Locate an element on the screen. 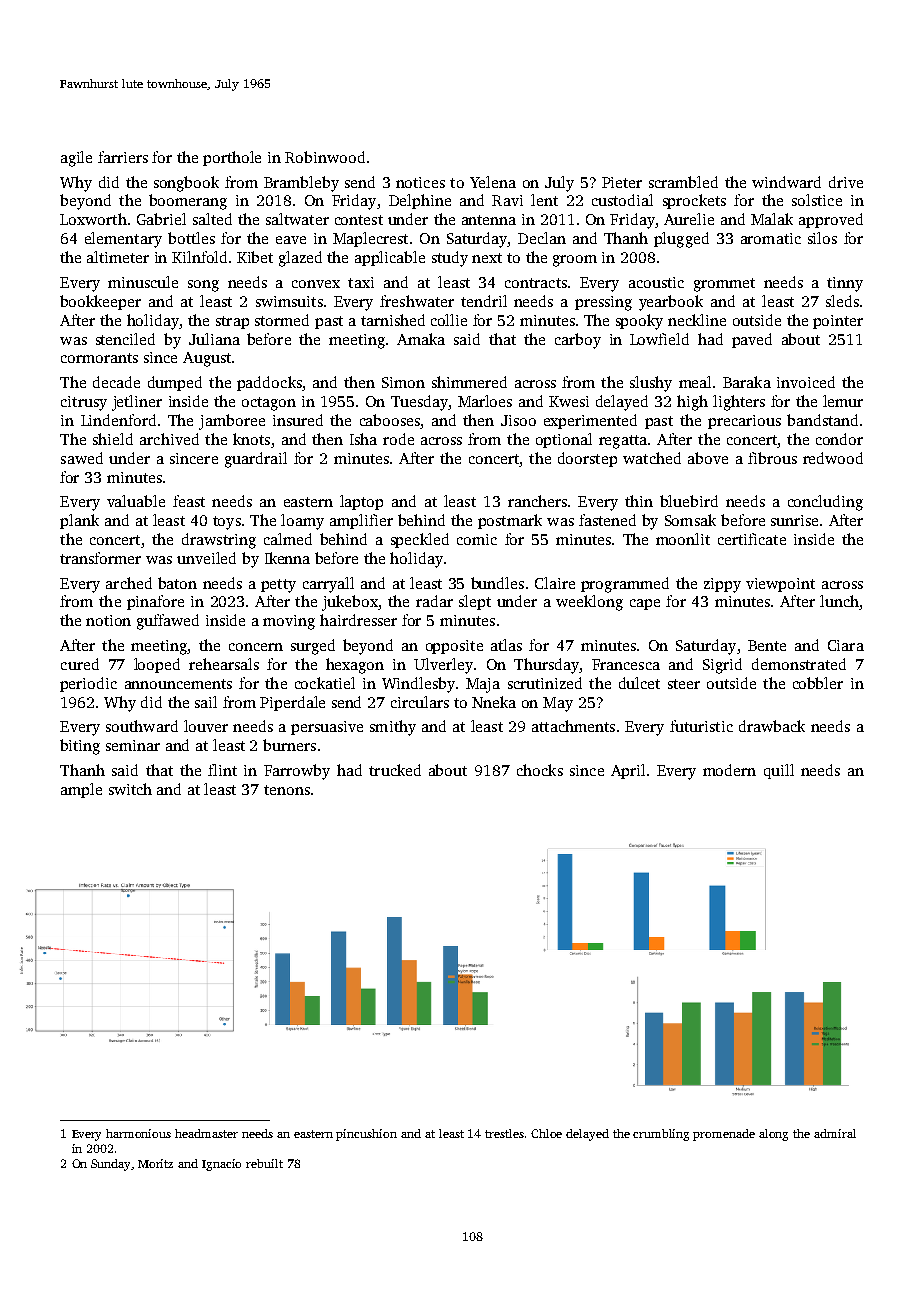 This screenshot has width=924, height=1314. cape is located at coordinates (645, 604).
